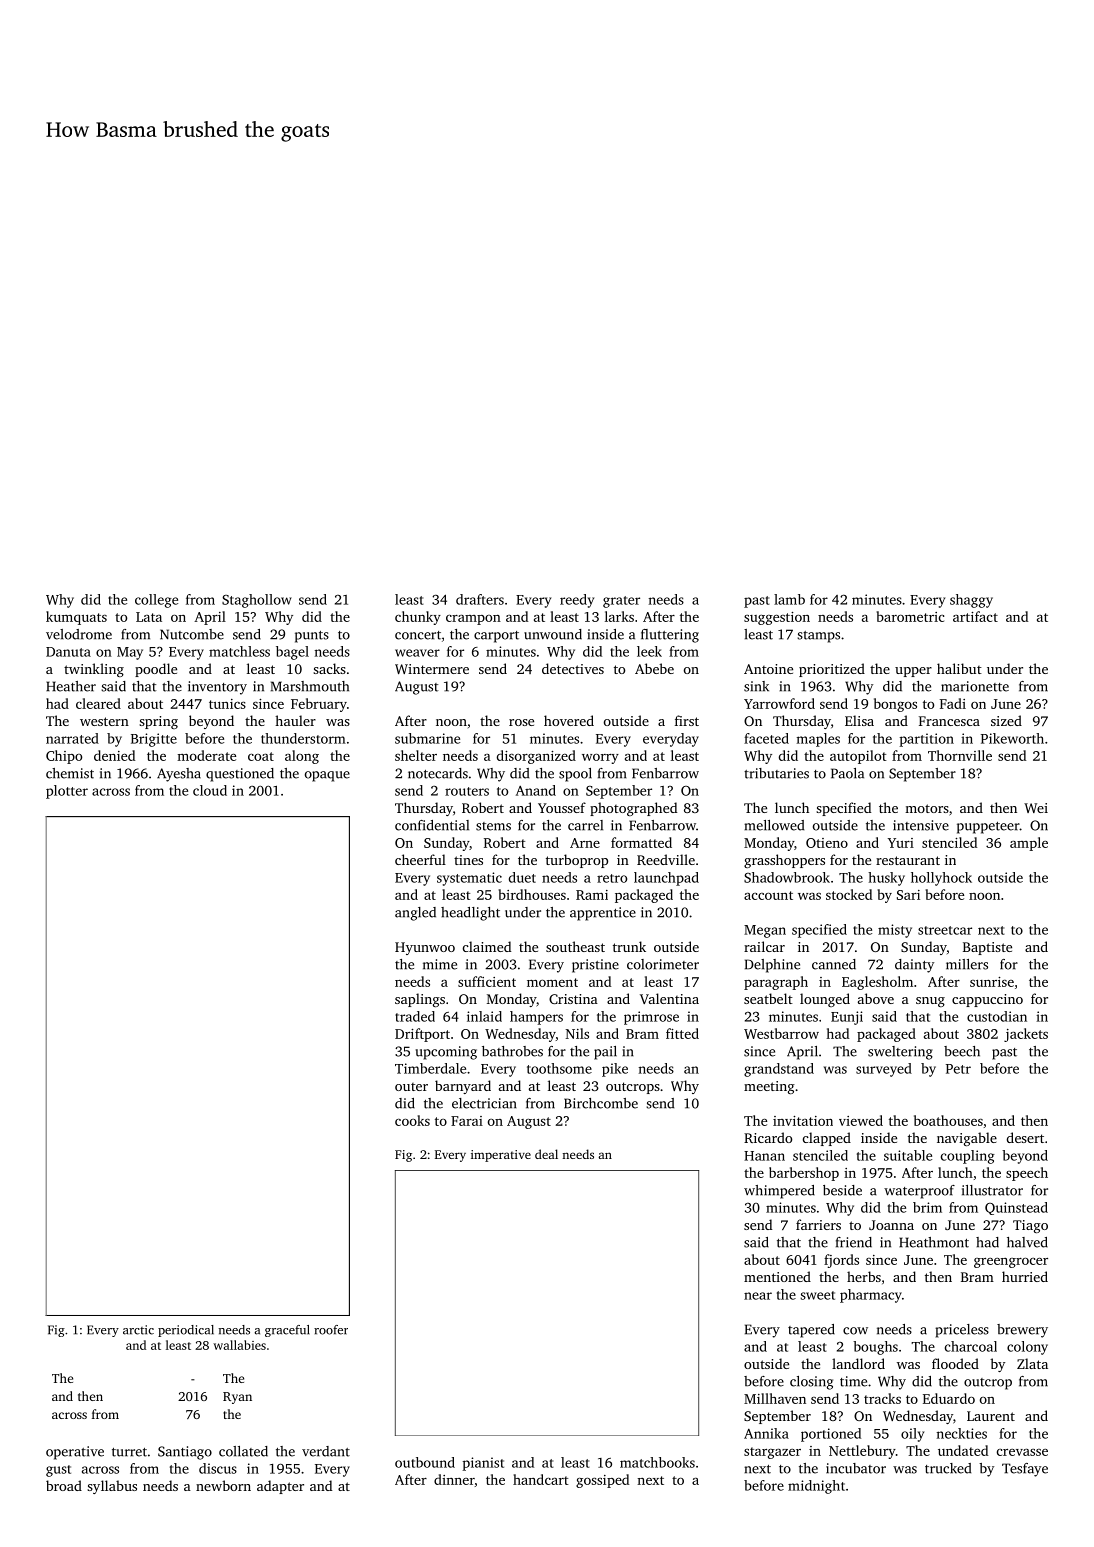 This image has height=1547, width=1094. Describe the element at coordinates (210, 790) in the image. I see `cloud` at that location.
